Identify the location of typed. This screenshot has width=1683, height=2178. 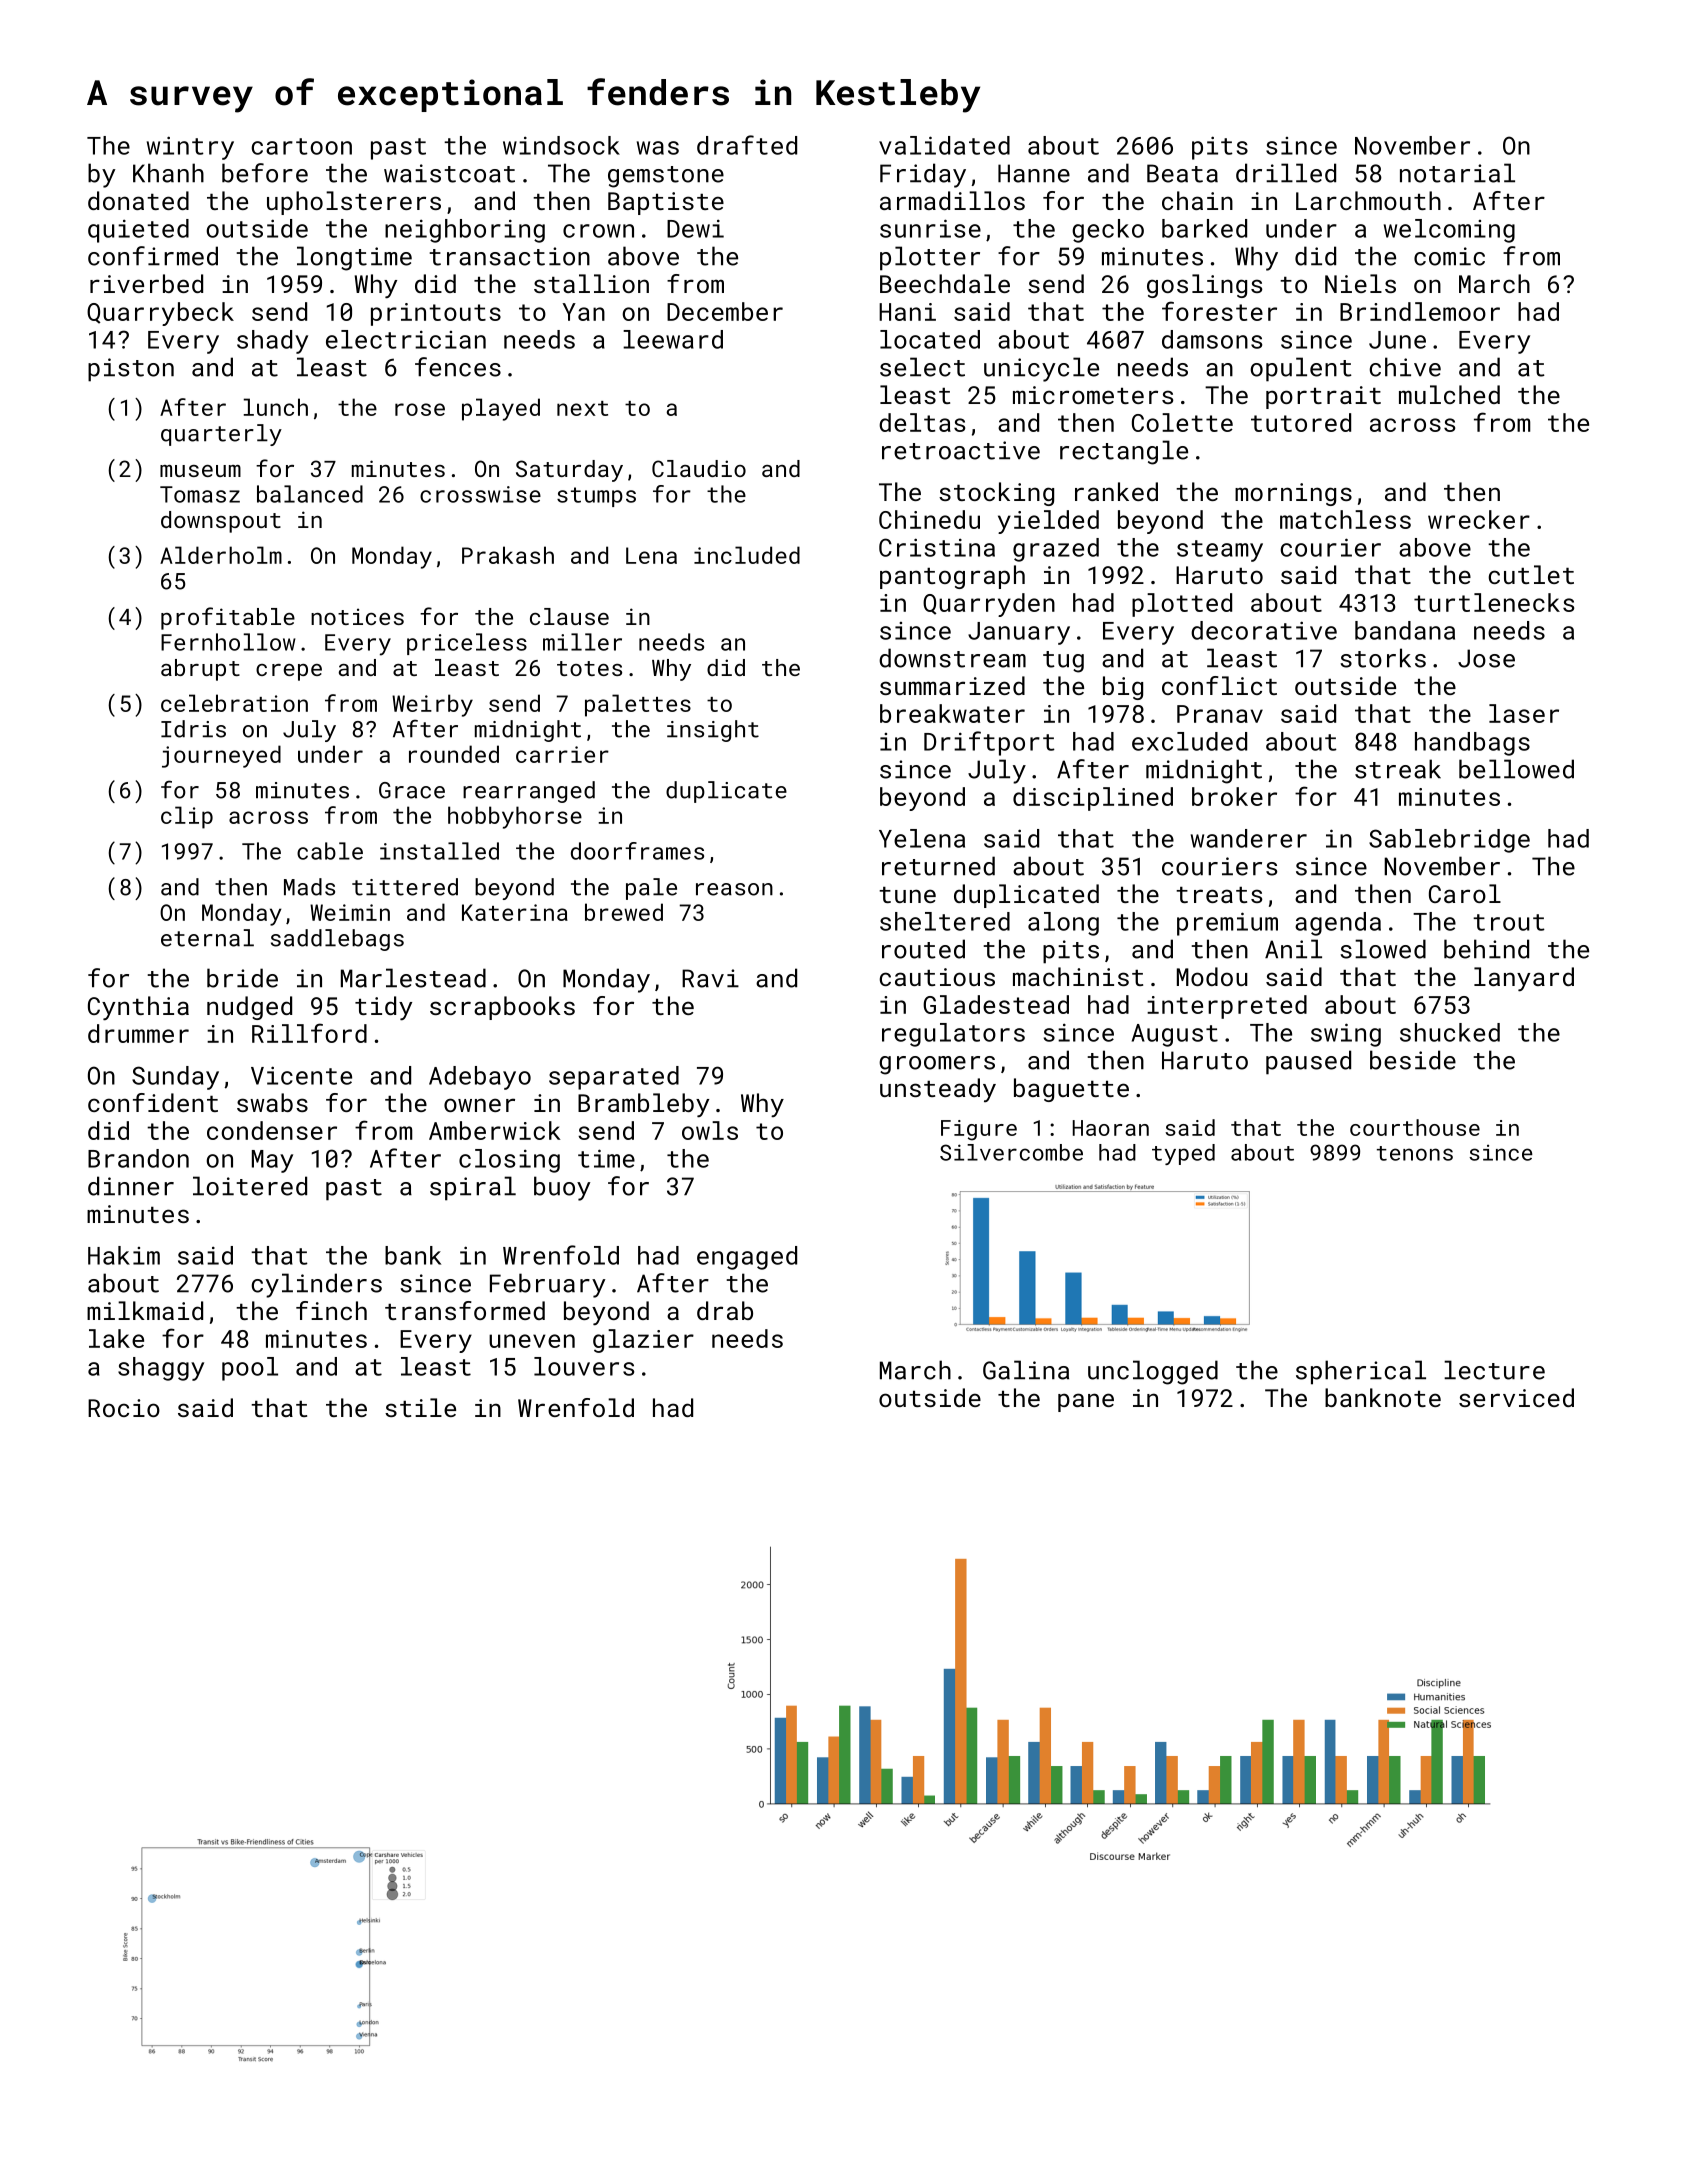
(1183, 1154).
